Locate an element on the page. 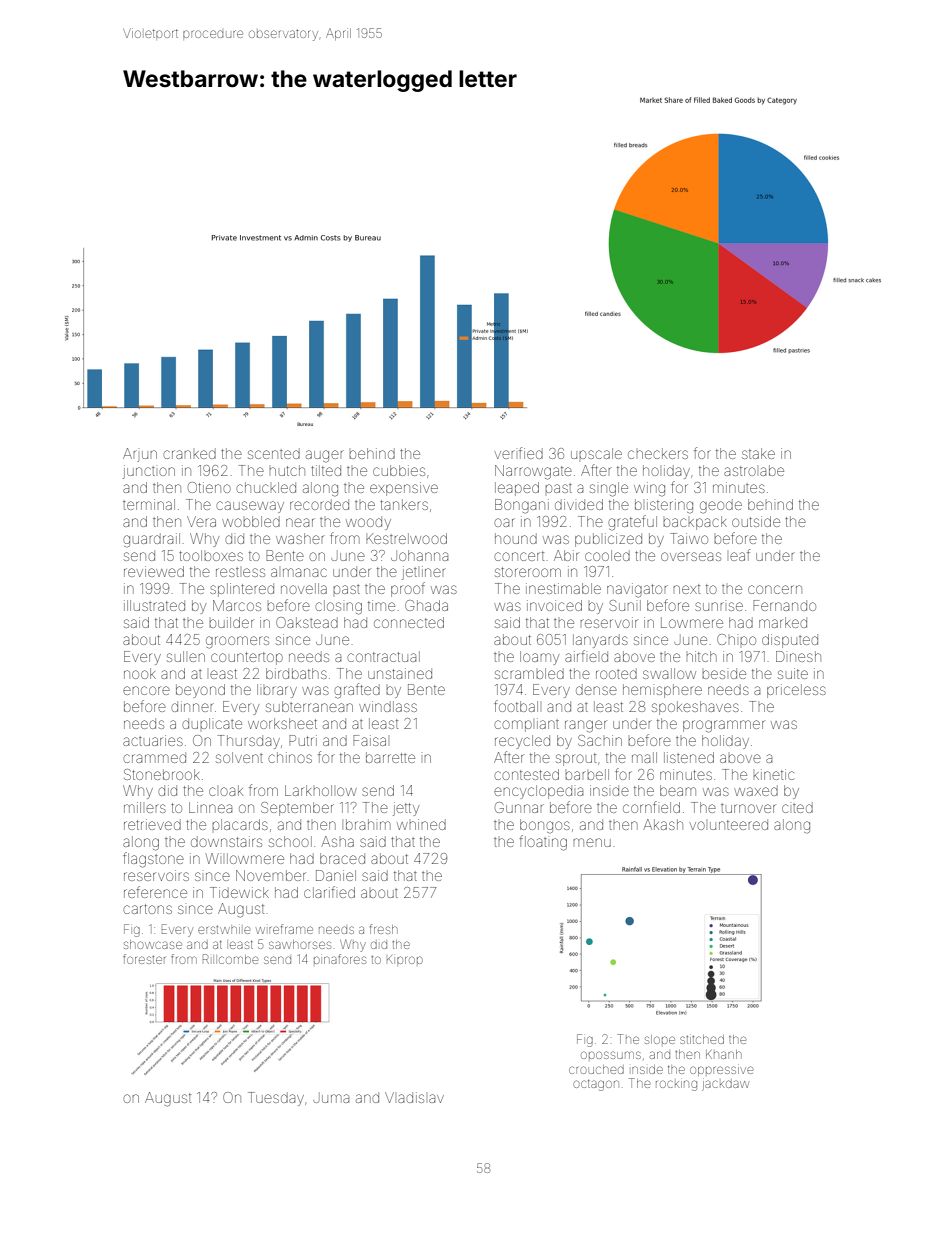 The width and height of the image is (952, 1233). crouched is located at coordinates (596, 1069).
